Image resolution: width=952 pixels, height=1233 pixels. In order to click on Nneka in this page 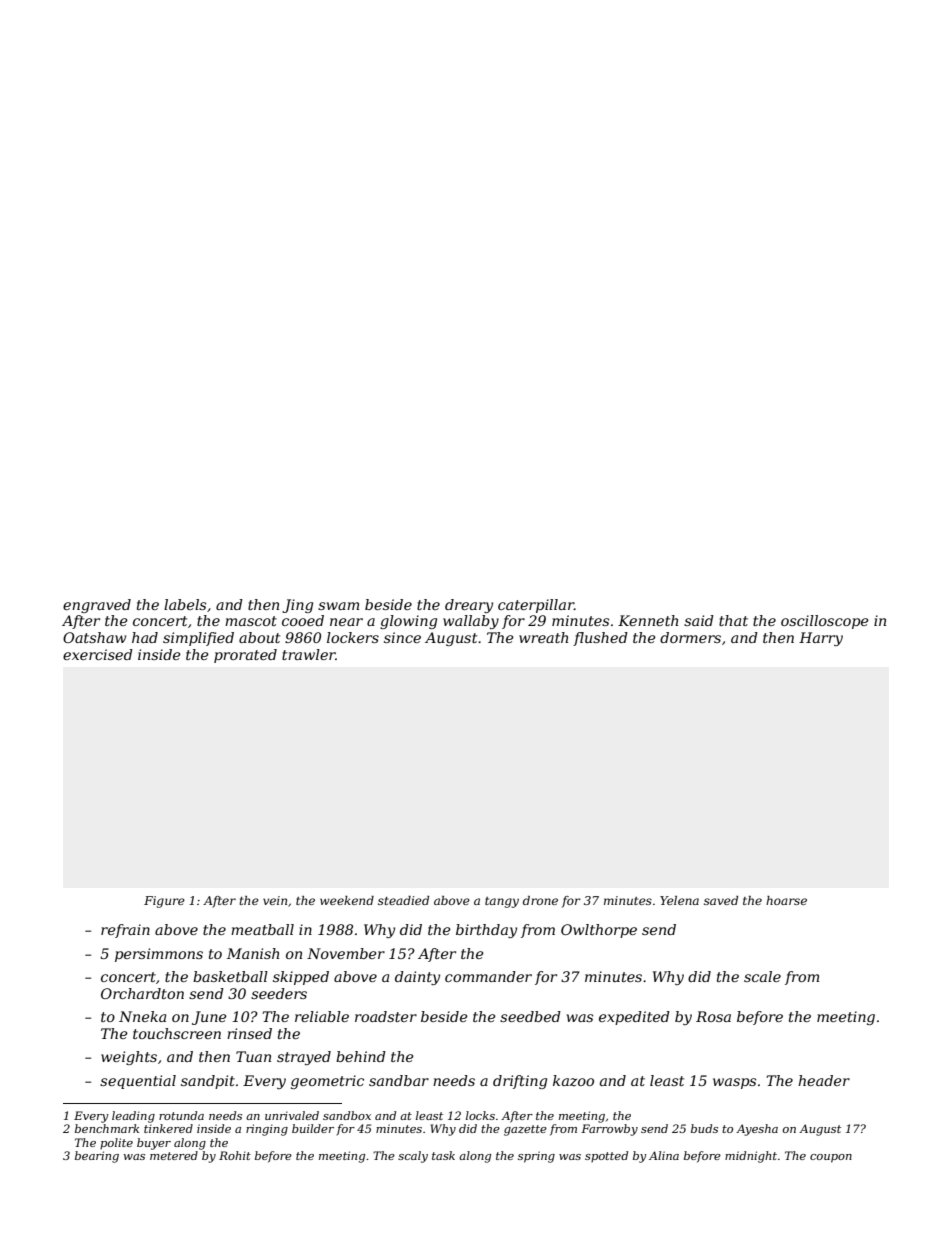, I will do `click(142, 1016)`.
